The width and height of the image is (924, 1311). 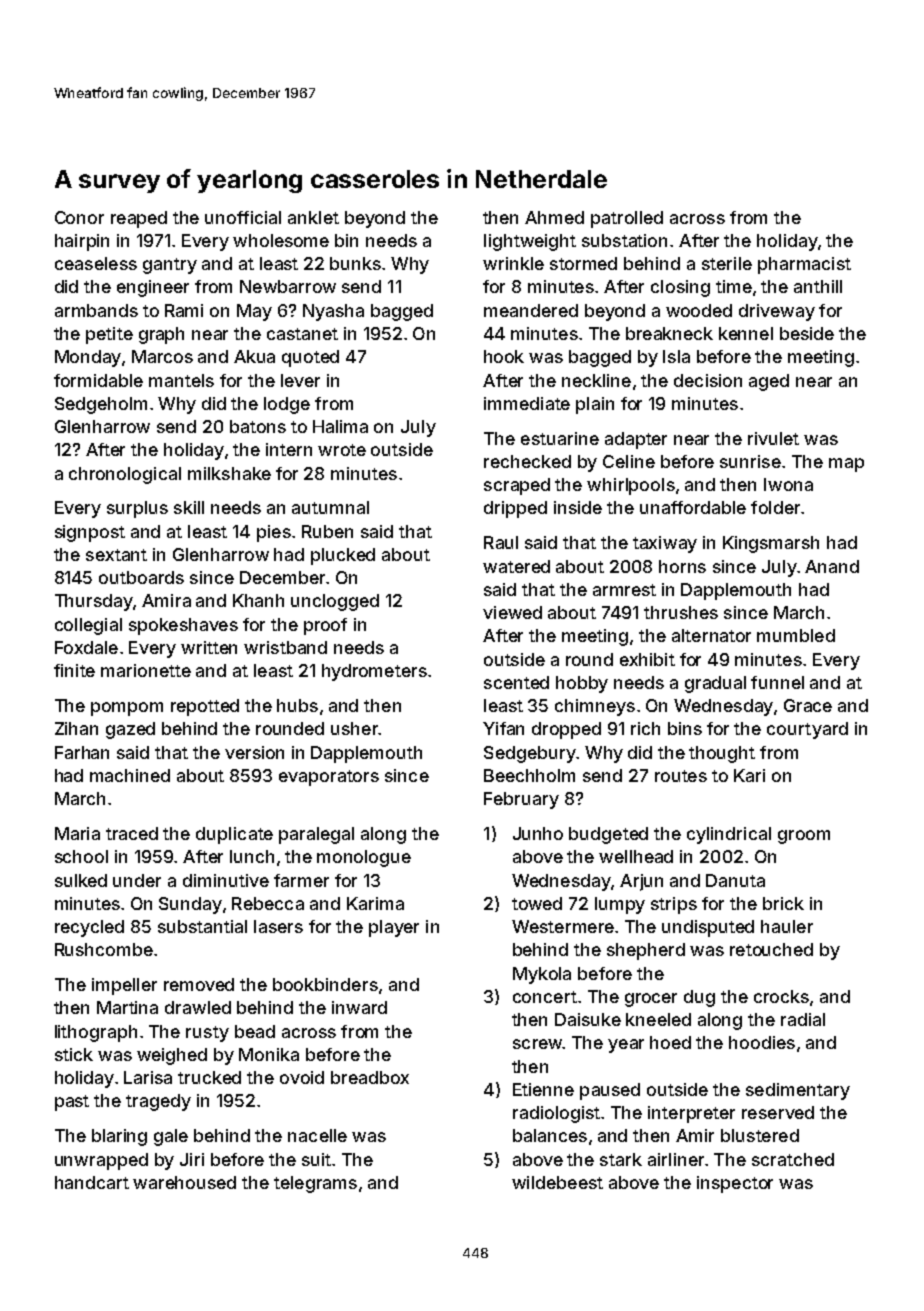 What do you see at coordinates (595, 707) in the image?
I see `chimneys` at bounding box center [595, 707].
